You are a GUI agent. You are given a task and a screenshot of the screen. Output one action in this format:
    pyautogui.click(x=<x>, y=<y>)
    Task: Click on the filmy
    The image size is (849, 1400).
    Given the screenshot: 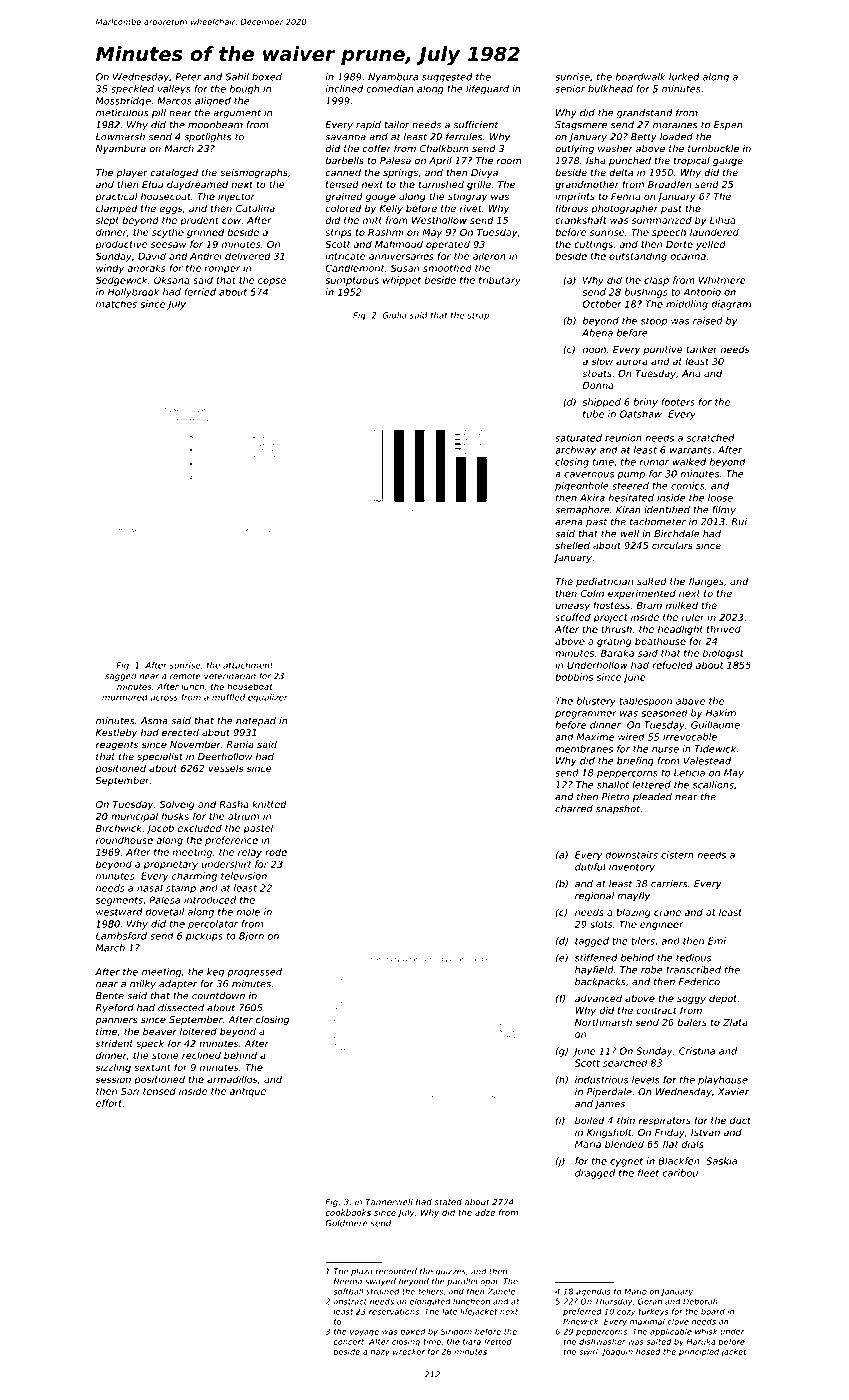 What is the action you would take?
    pyautogui.click(x=724, y=511)
